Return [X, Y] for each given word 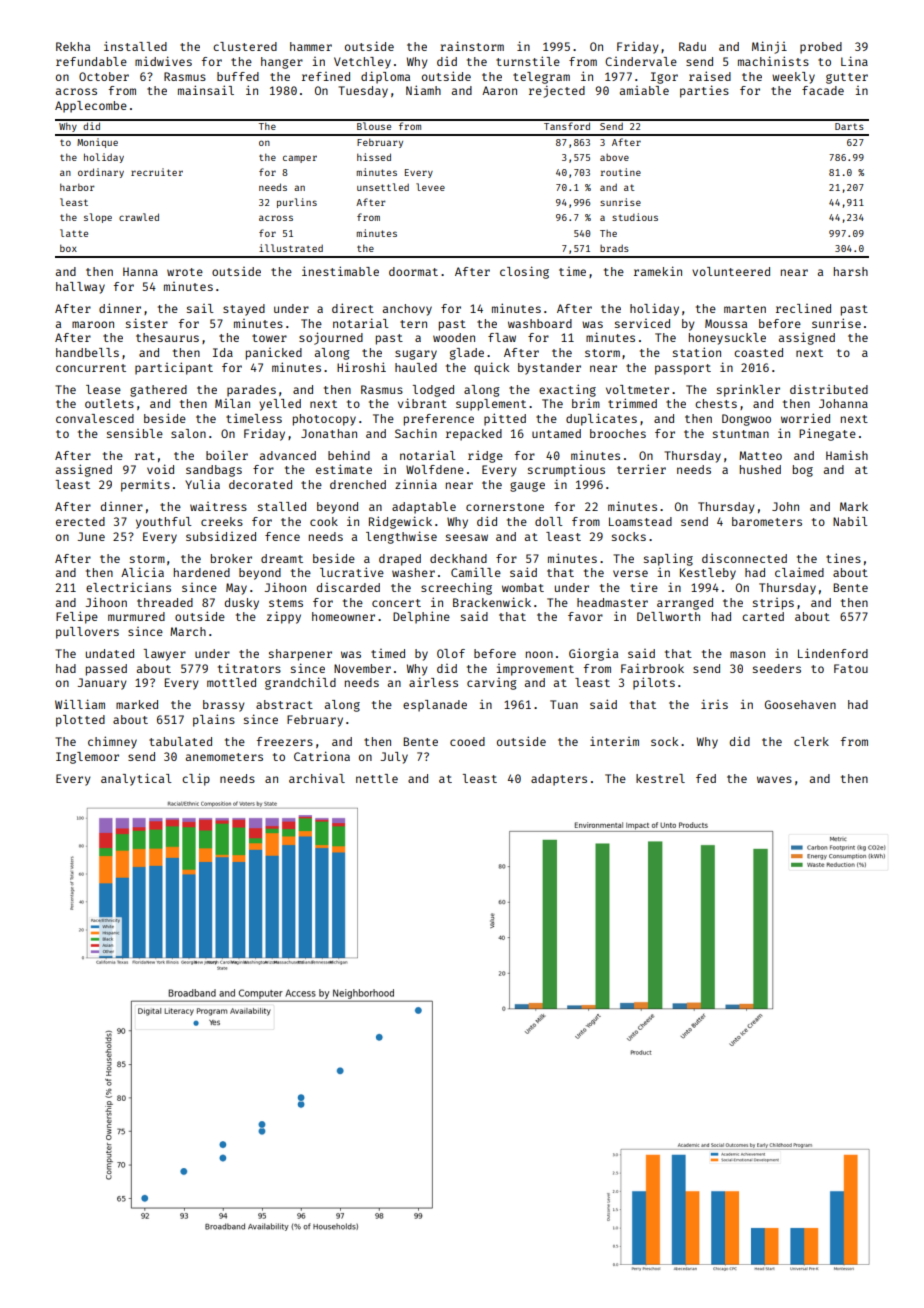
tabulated [180, 741]
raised [710, 76]
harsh [851, 271]
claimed [799, 572]
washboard [540, 323]
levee [430, 187]
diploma [385, 77]
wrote [185, 272]
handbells [87, 352]
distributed [829, 389]
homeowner [343, 616]
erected [80, 521]
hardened [202, 572]
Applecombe [91, 107]
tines [843, 558]
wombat [523, 587]
